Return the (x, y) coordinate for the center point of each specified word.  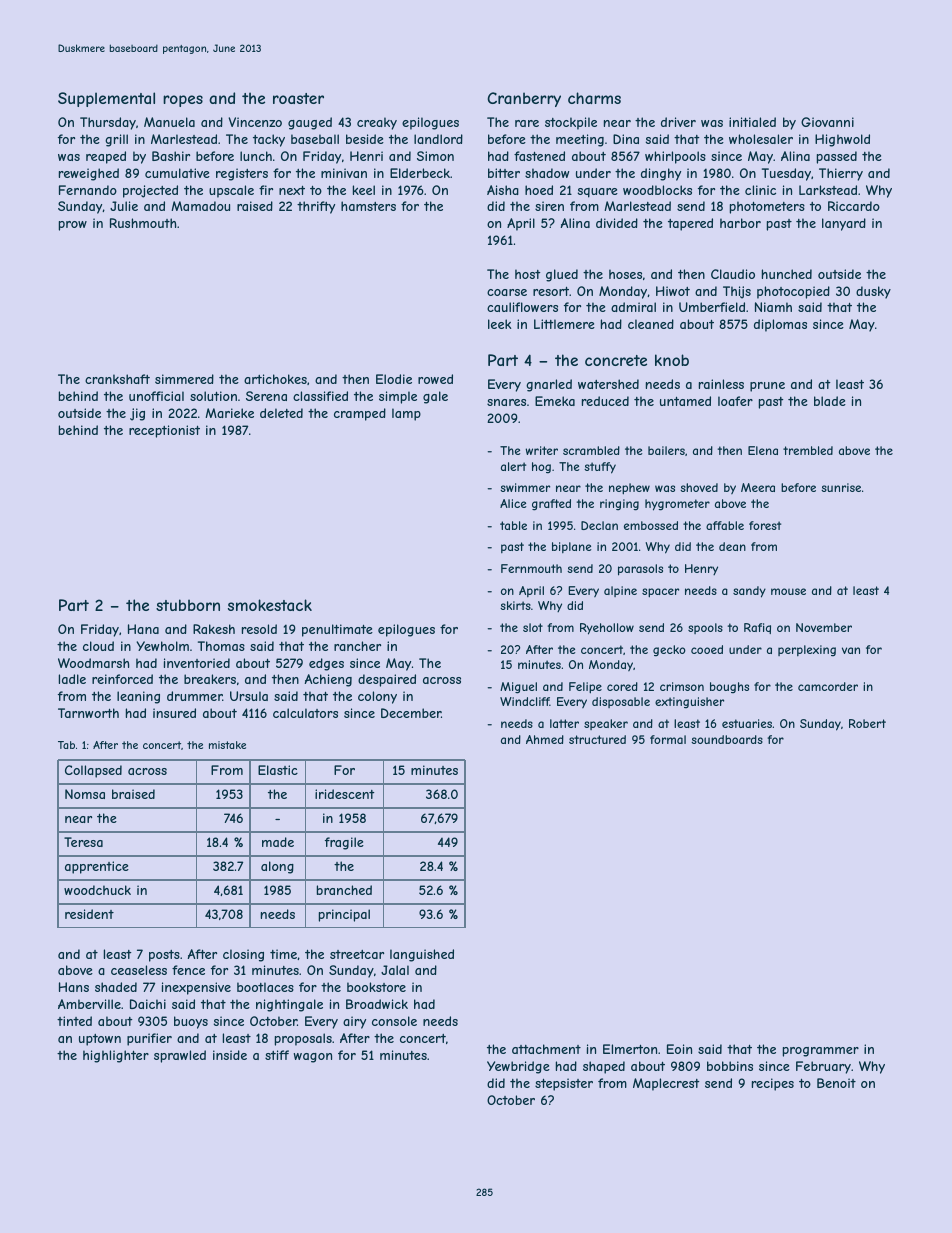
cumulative (177, 173)
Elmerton (630, 1049)
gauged (310, 123)
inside (230, 1055)
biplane (571, 547)
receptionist (164, 431)
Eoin (679, 1049)
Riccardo (854, 206)
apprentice (97, 867)
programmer (821, 1052)
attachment (546, 1049)
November (824, 627)
